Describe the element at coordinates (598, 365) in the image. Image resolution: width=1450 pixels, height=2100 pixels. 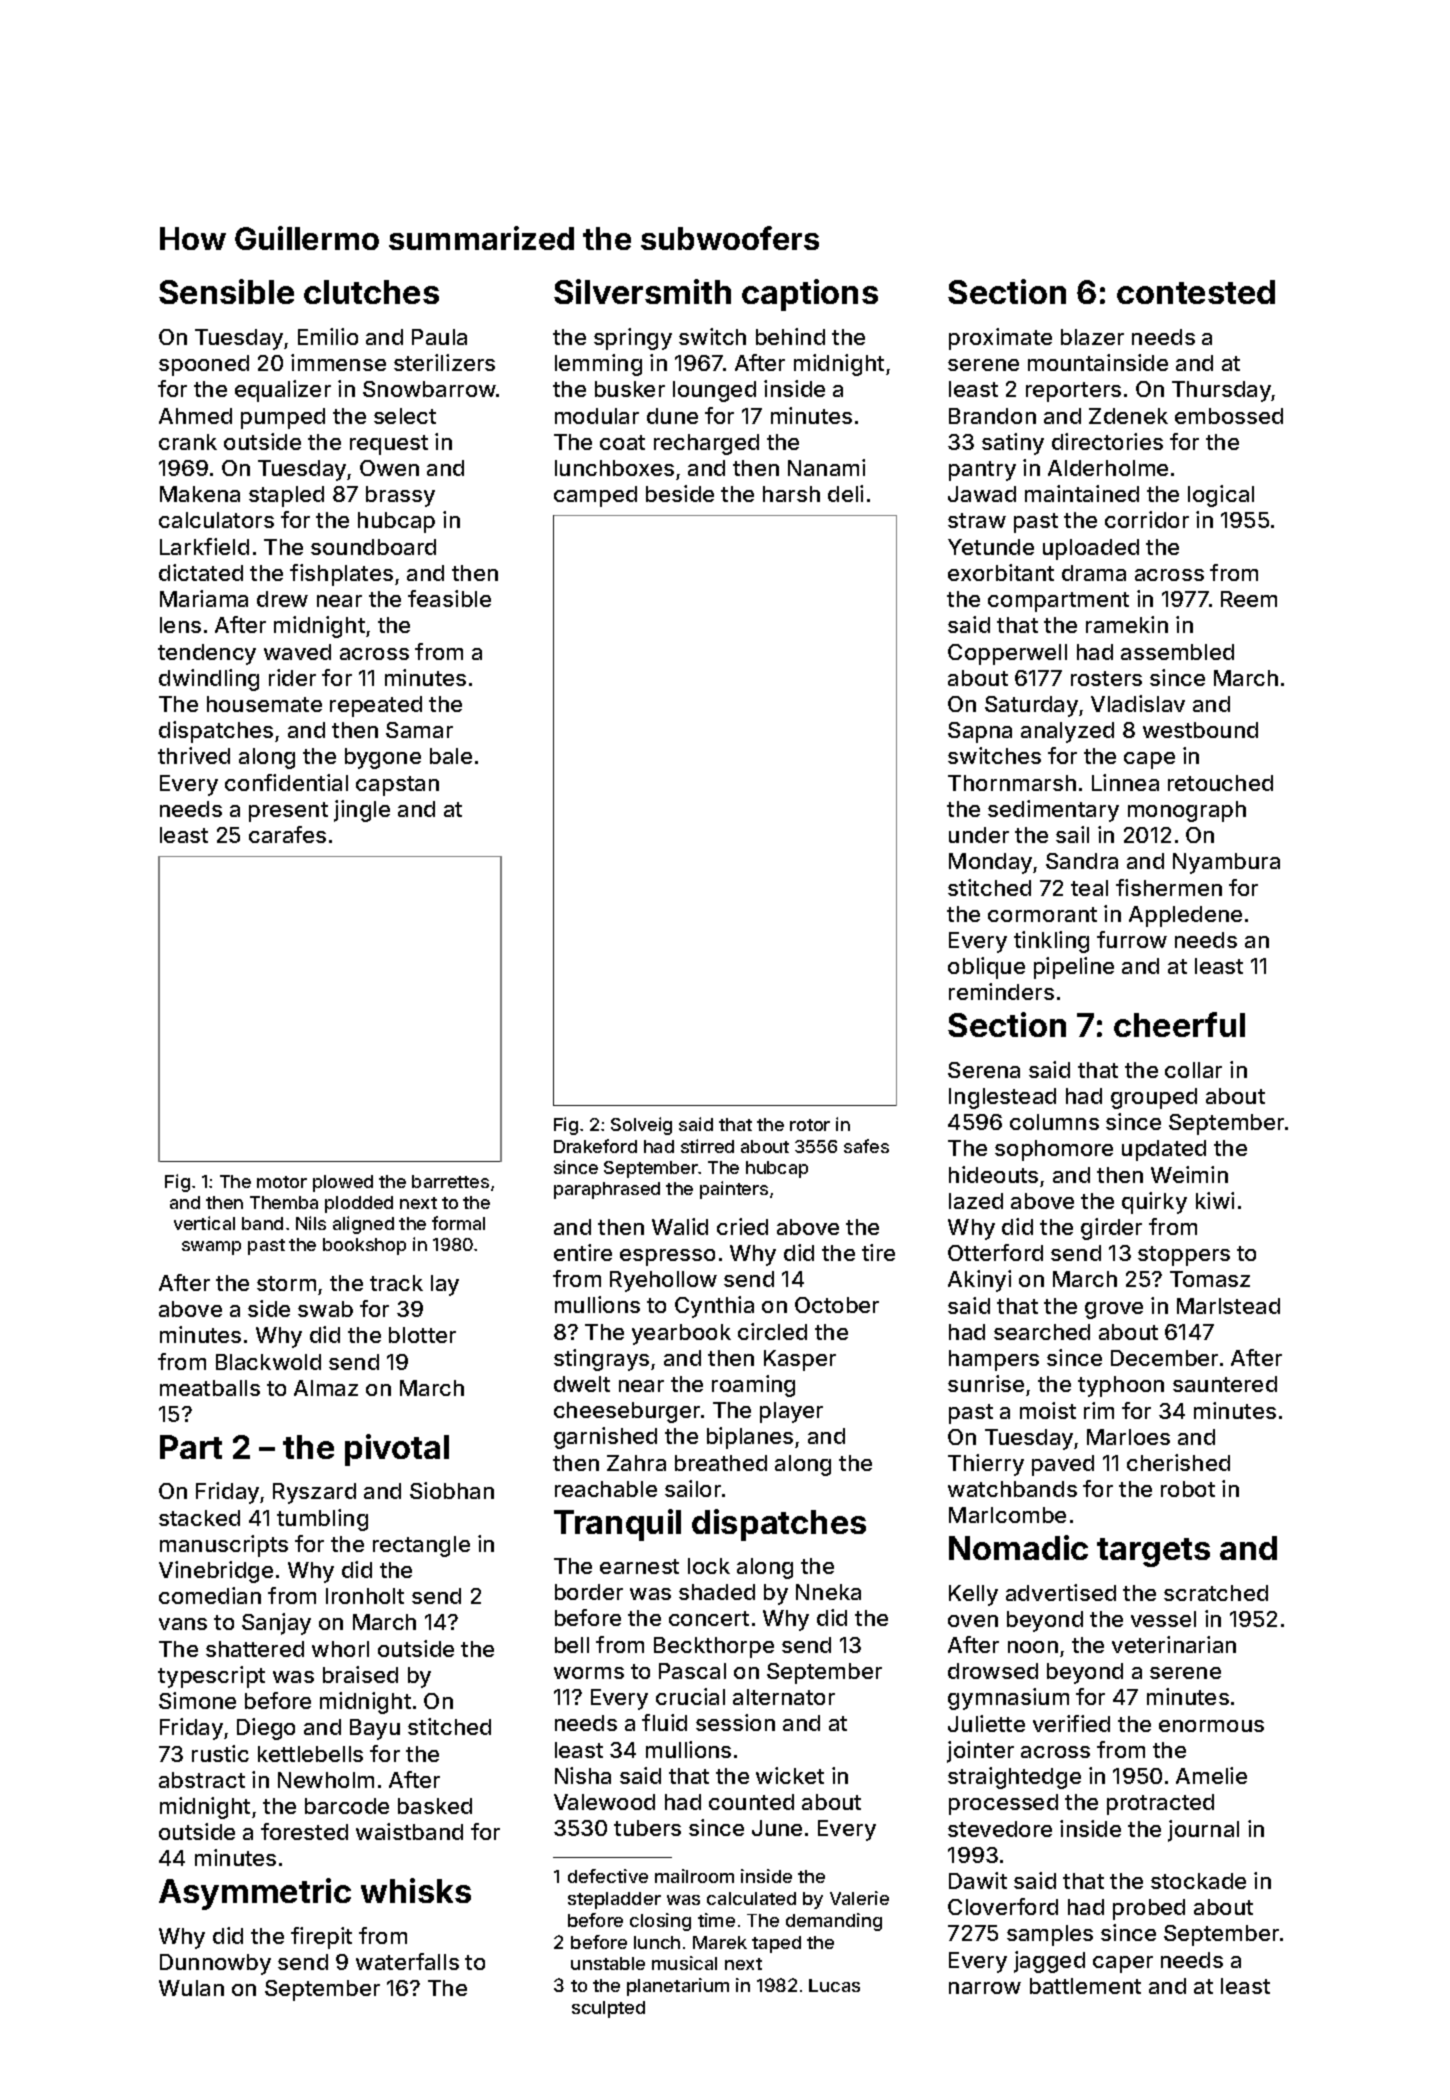
I see `lemming` at that location.
